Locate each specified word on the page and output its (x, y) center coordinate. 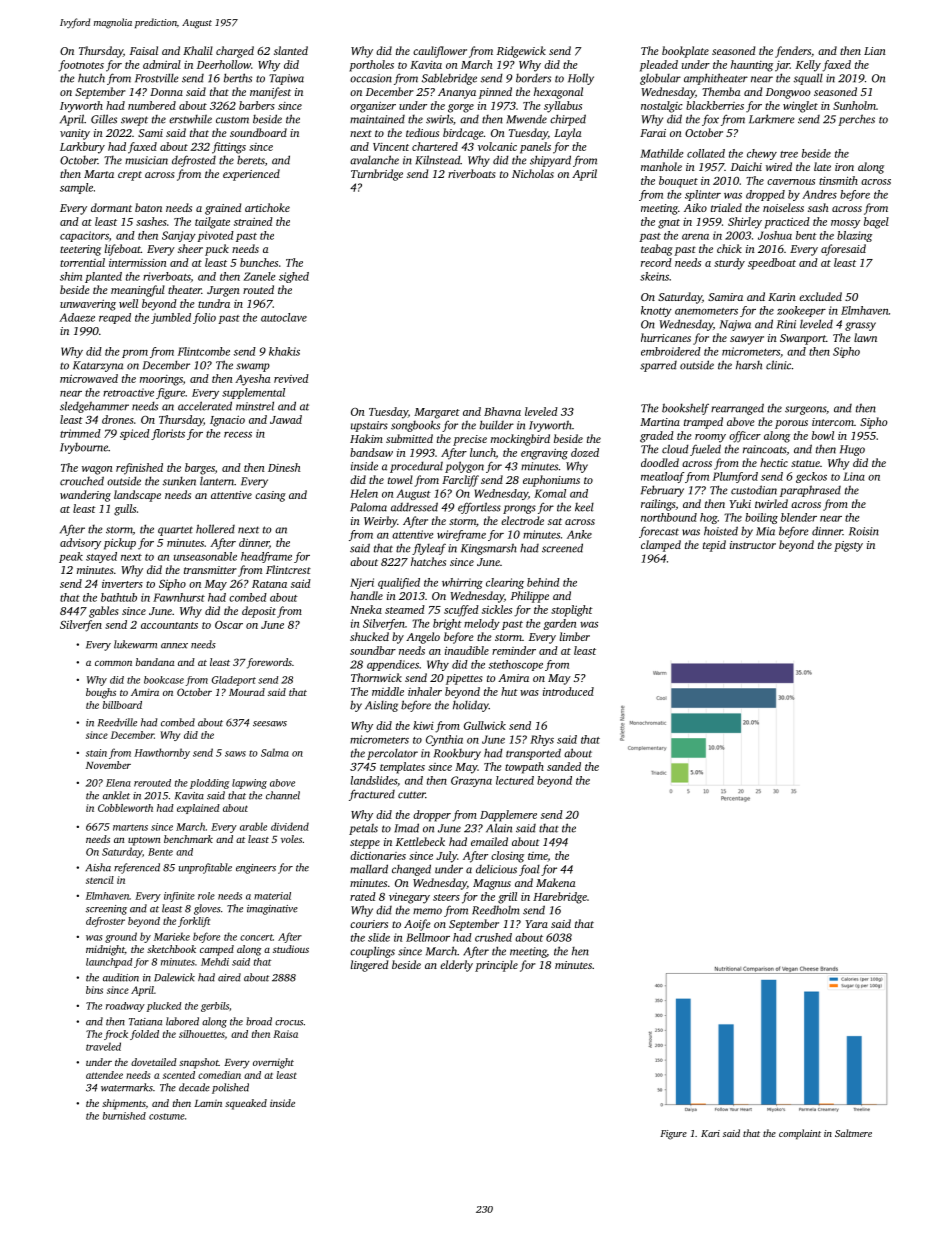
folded (144, 1035)
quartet (175, 531)
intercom (833, 422)
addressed (414, 507)
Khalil (198, 50)
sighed (294, 277)
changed (411, 870)
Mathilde (661, 153)
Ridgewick (521, 52)
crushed (493, 937)
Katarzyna (98, 366)
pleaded (659, 66)
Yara (536, 924)
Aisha (98, 867)
